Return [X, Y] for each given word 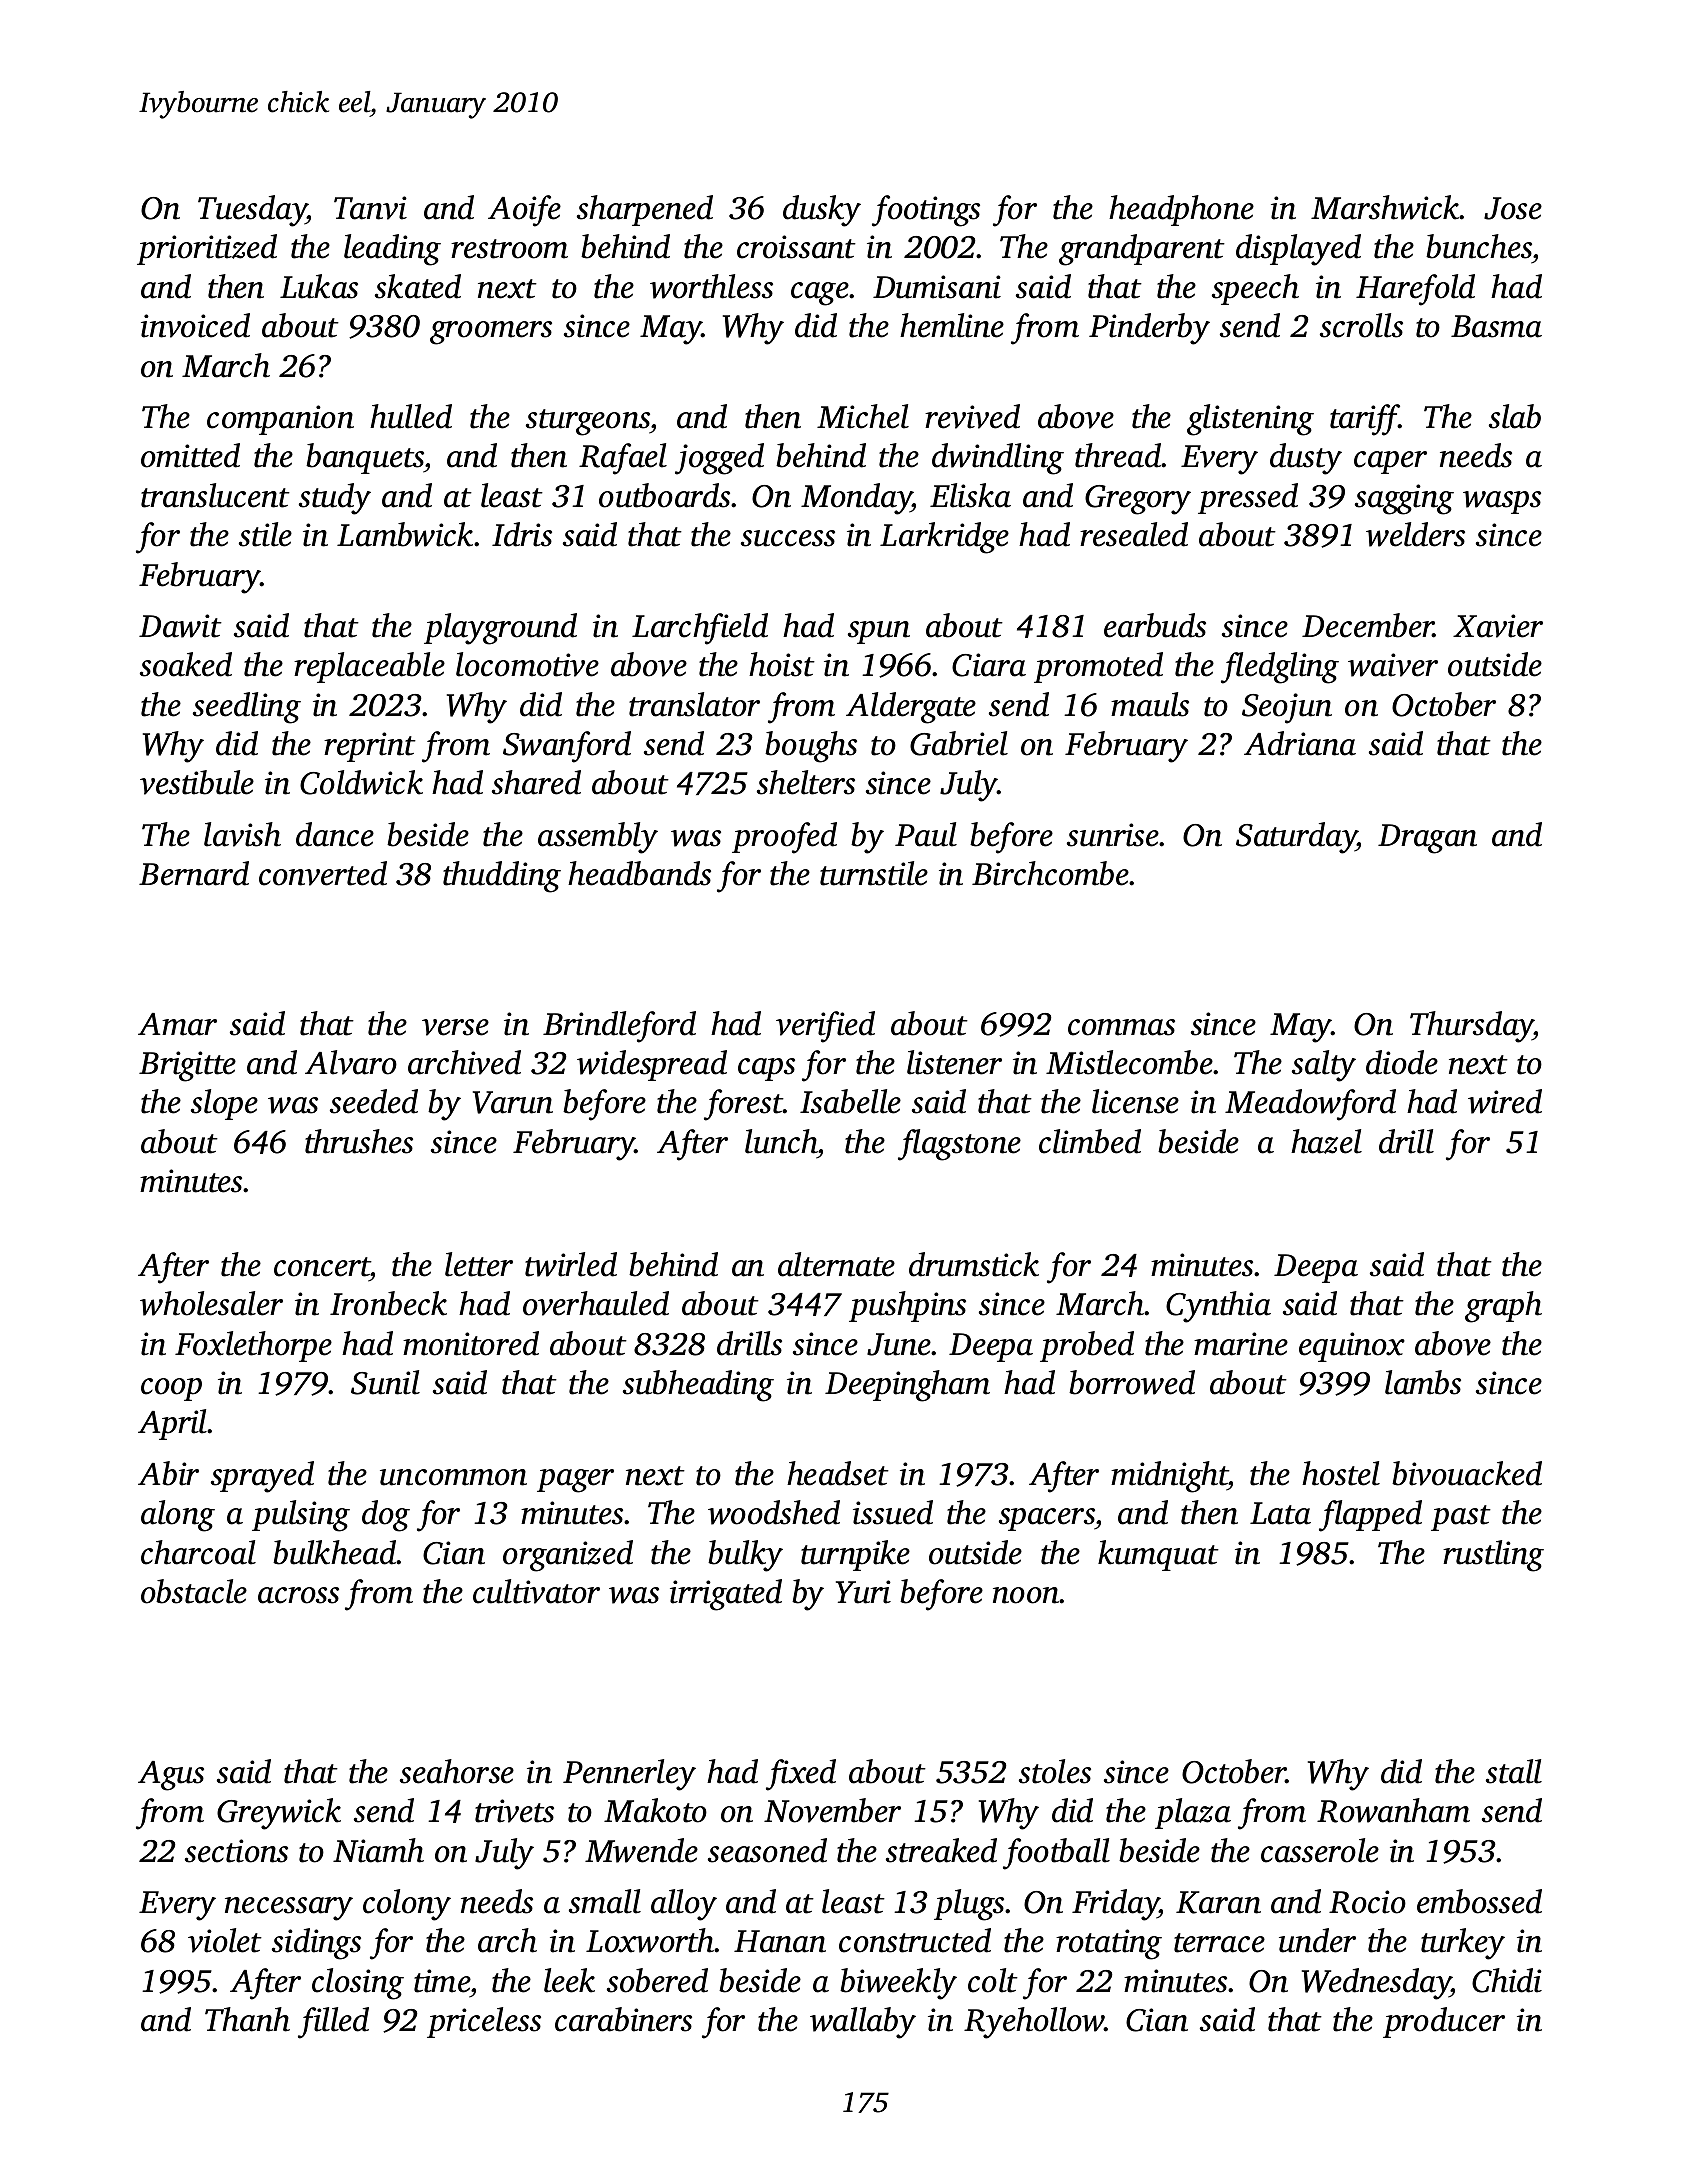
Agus [171, 1776]
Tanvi [370, 208]
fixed [801, 1775]
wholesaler [211, 1303]
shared [536, 782]
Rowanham [1393, 1810]
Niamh [378, 1850]
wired [1505, 1101]
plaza [1193, 1813]
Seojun [1287, 708]
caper [1390, 462]
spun [879, 632]
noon [1026, 1595]
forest [743, 1105]
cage [820, 294]
